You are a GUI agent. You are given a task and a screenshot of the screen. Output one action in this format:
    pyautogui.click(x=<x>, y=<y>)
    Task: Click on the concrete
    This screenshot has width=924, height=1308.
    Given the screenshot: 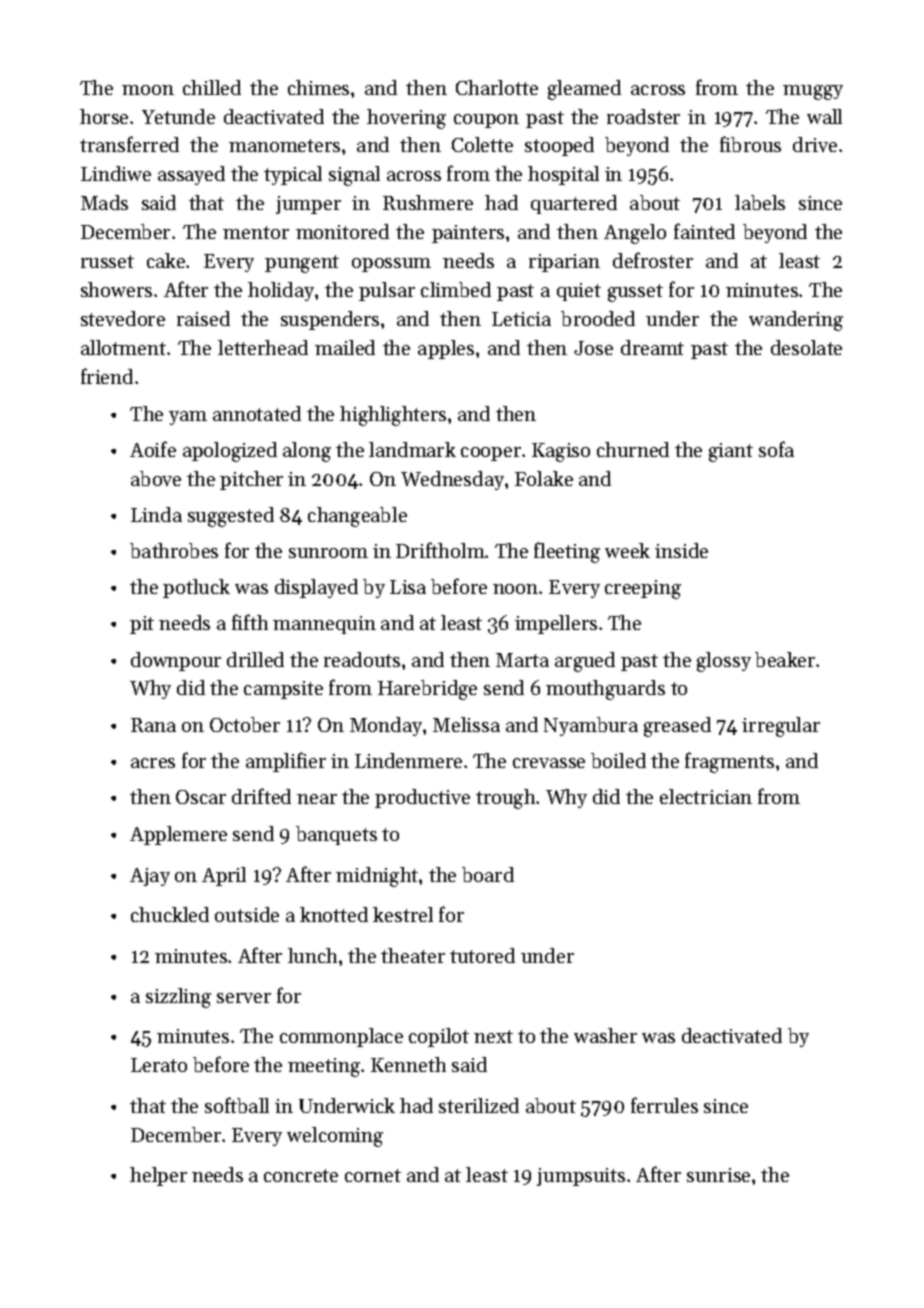 What is the action you would take?
    pyautogui.click(x=301, y=1175)
